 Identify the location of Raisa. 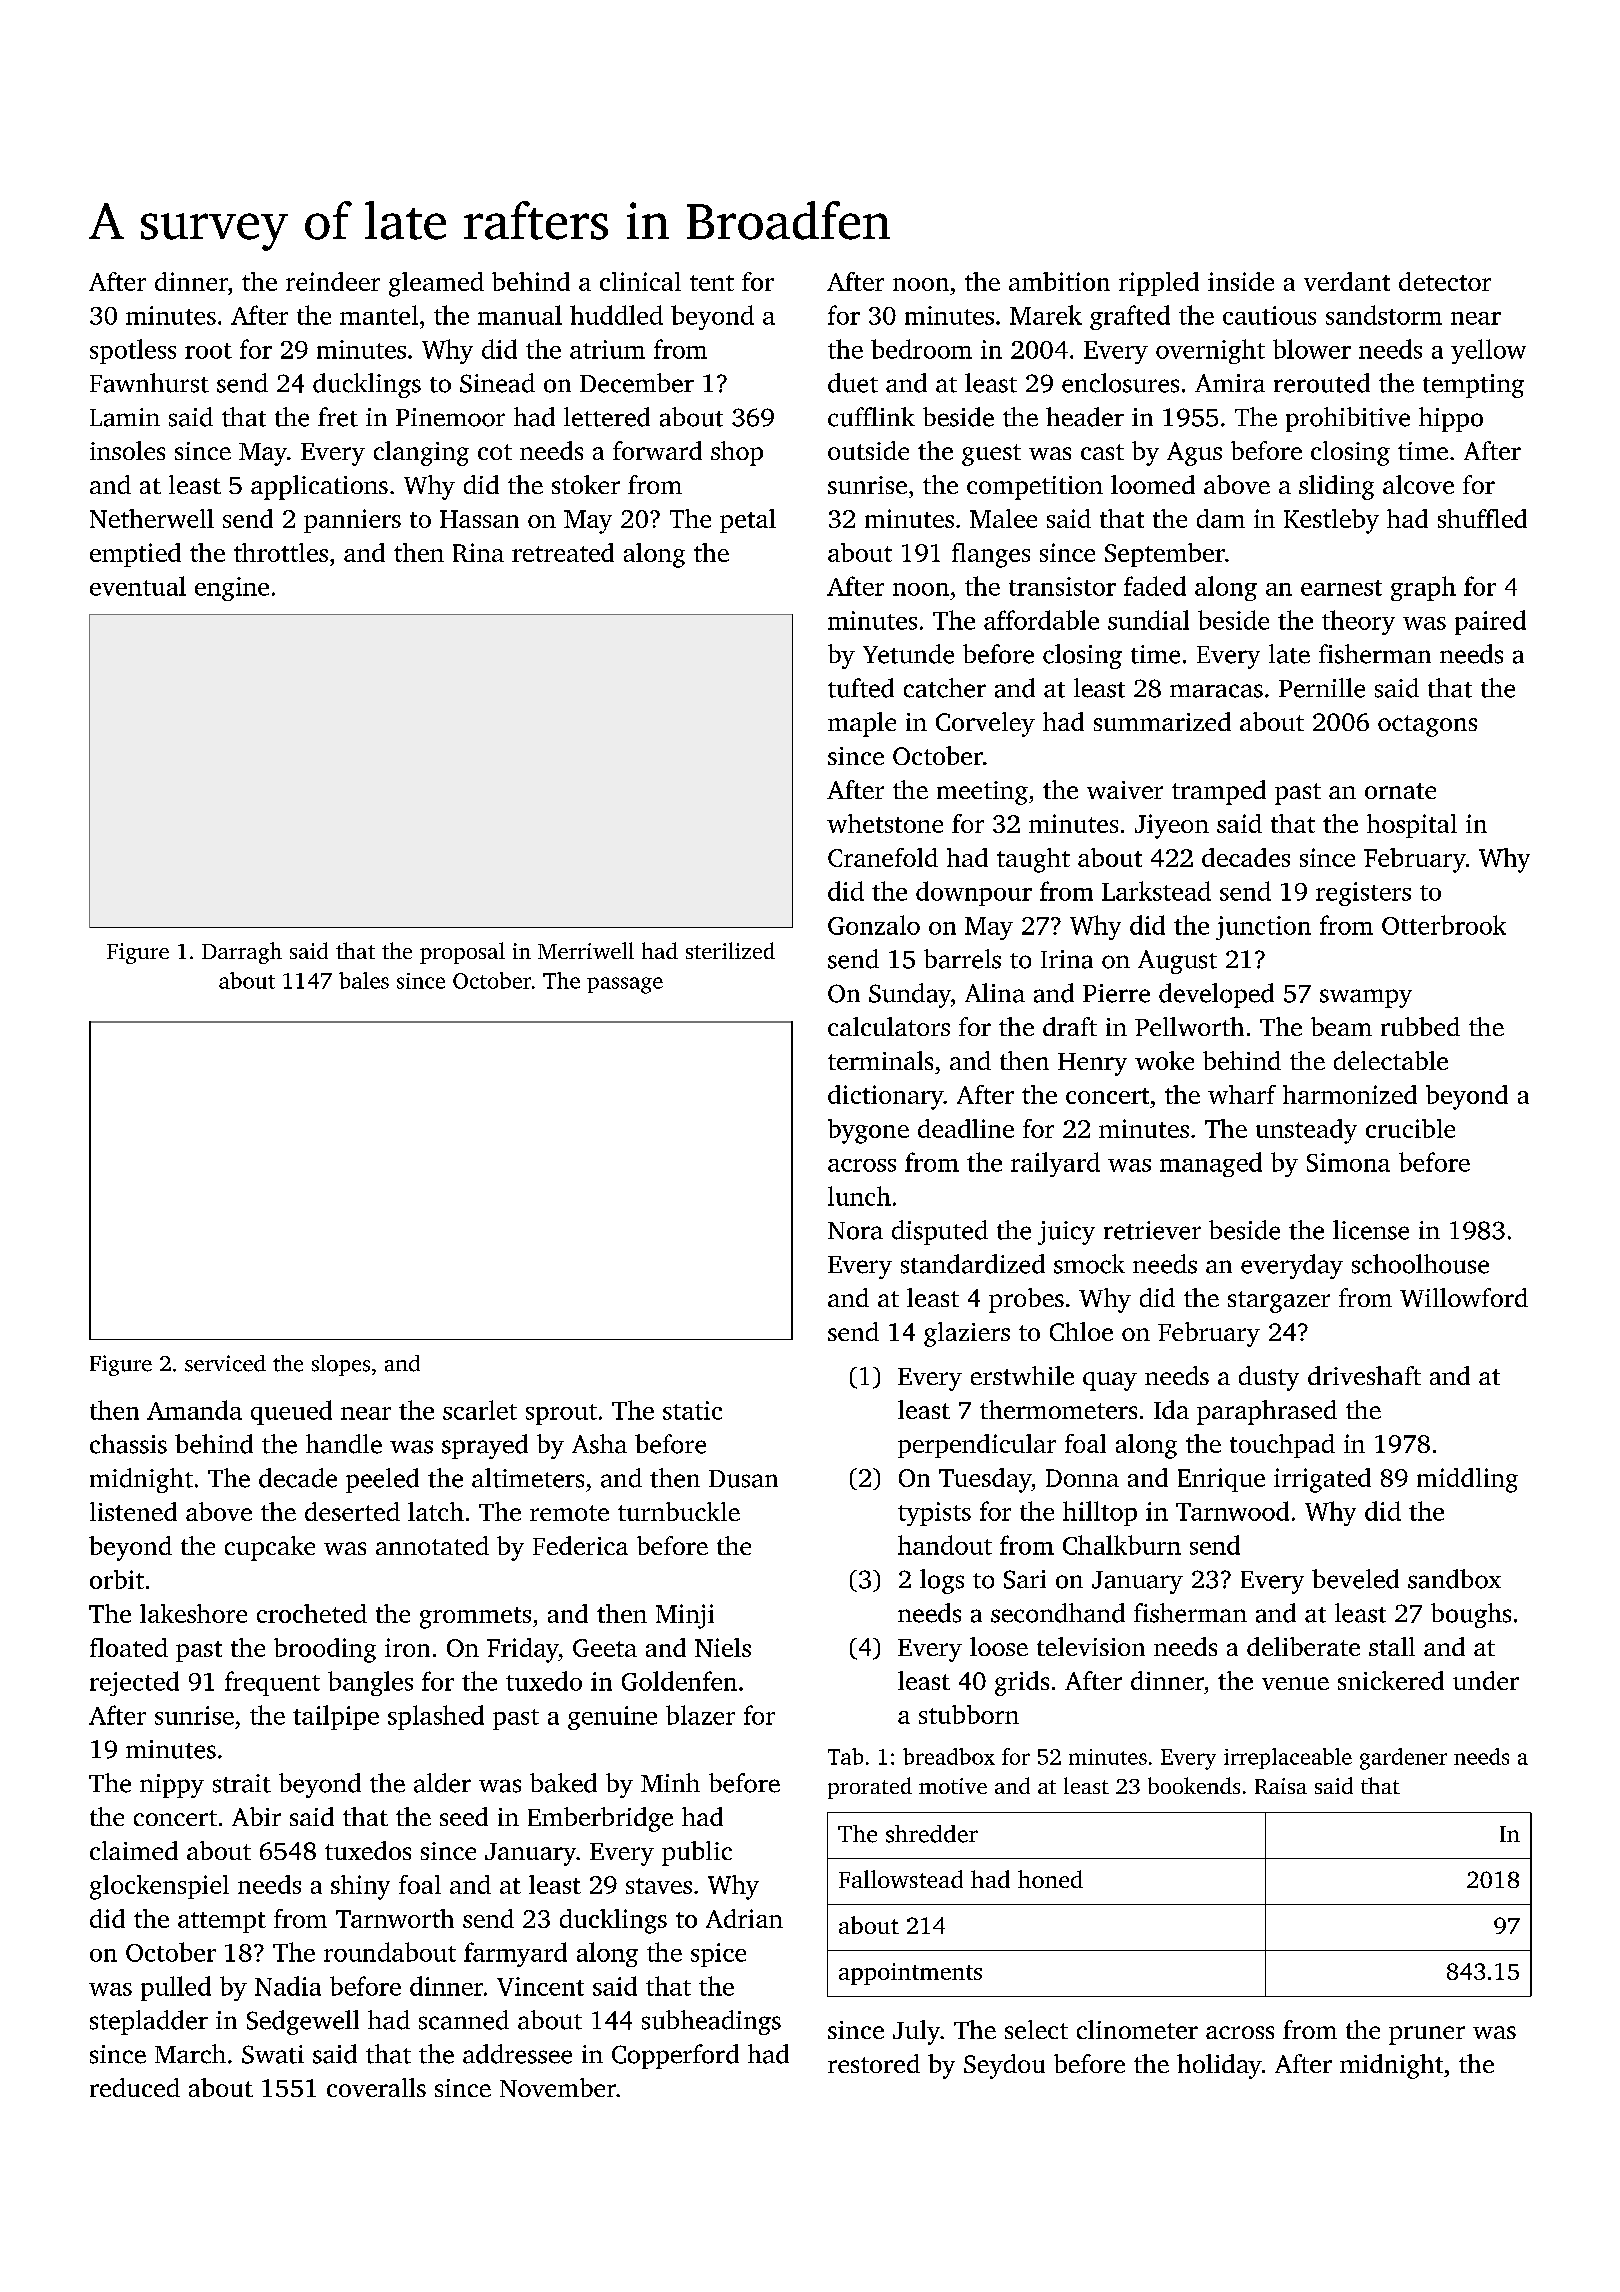
(1281, 1786).
